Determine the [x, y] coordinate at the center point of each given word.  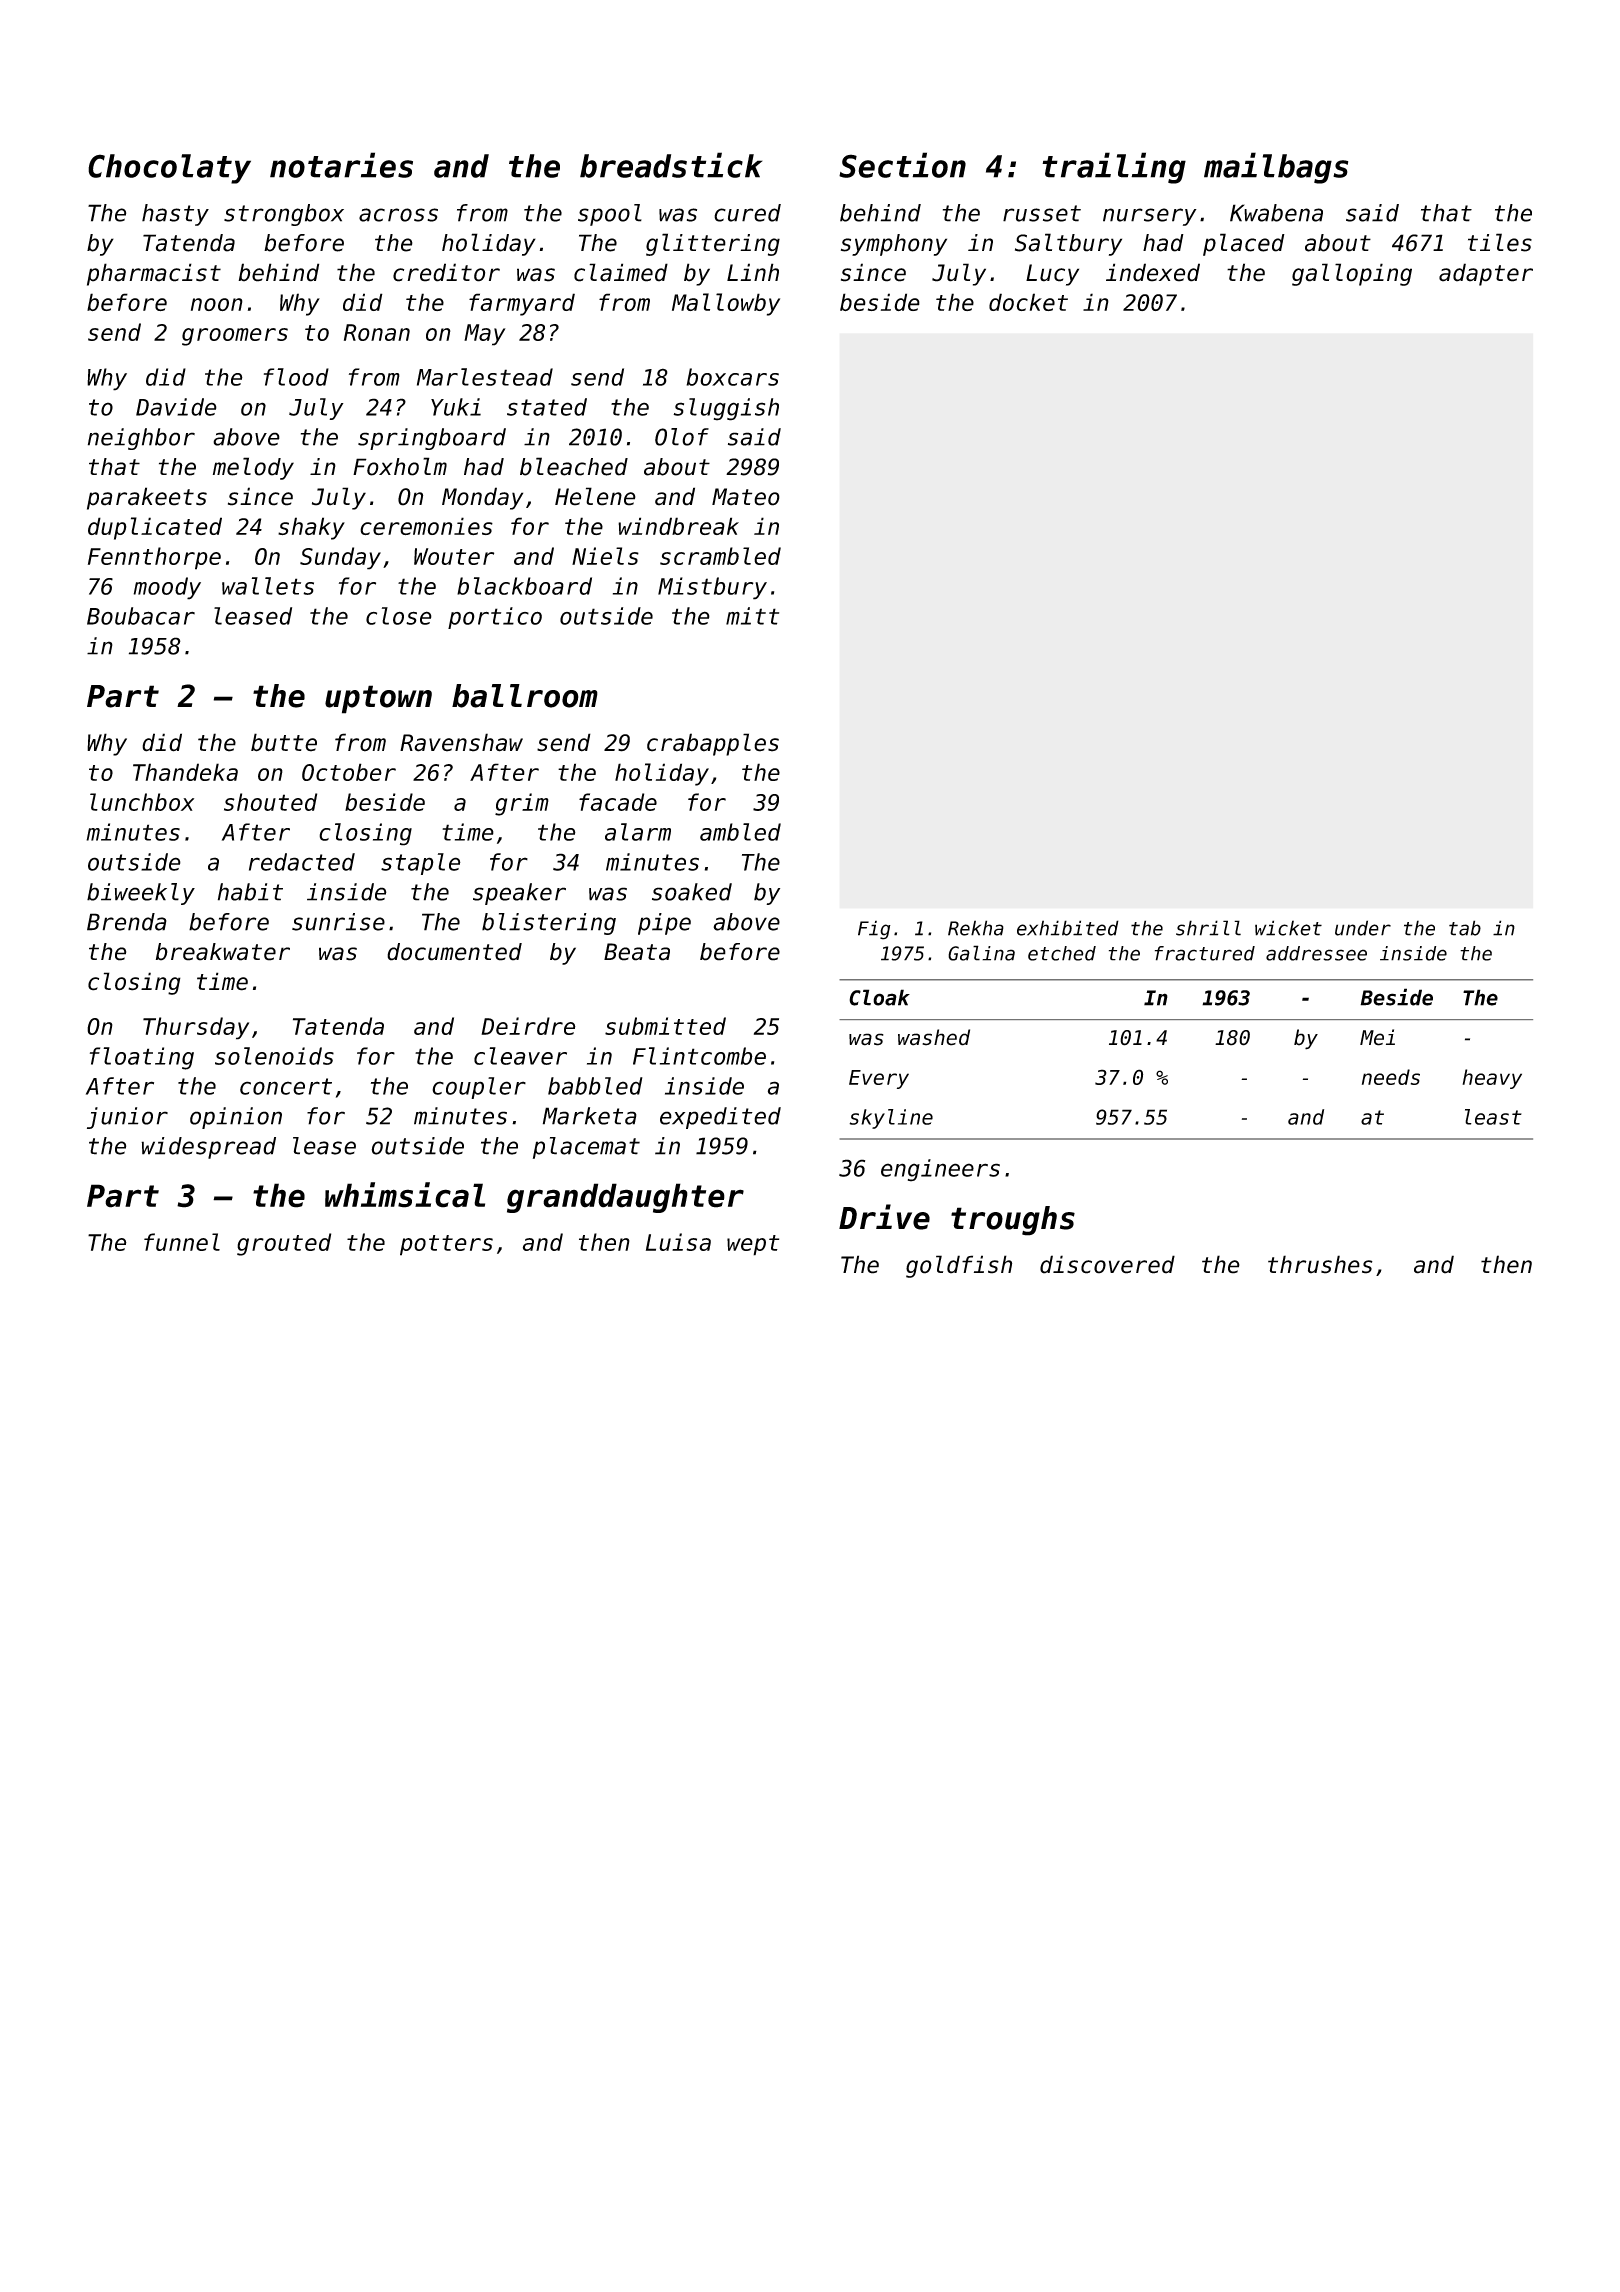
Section [902, 165]
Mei [1377, 1037]
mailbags [1276, 168]
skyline [891, 1119]
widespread [208, 1148]
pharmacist [154, 274]
